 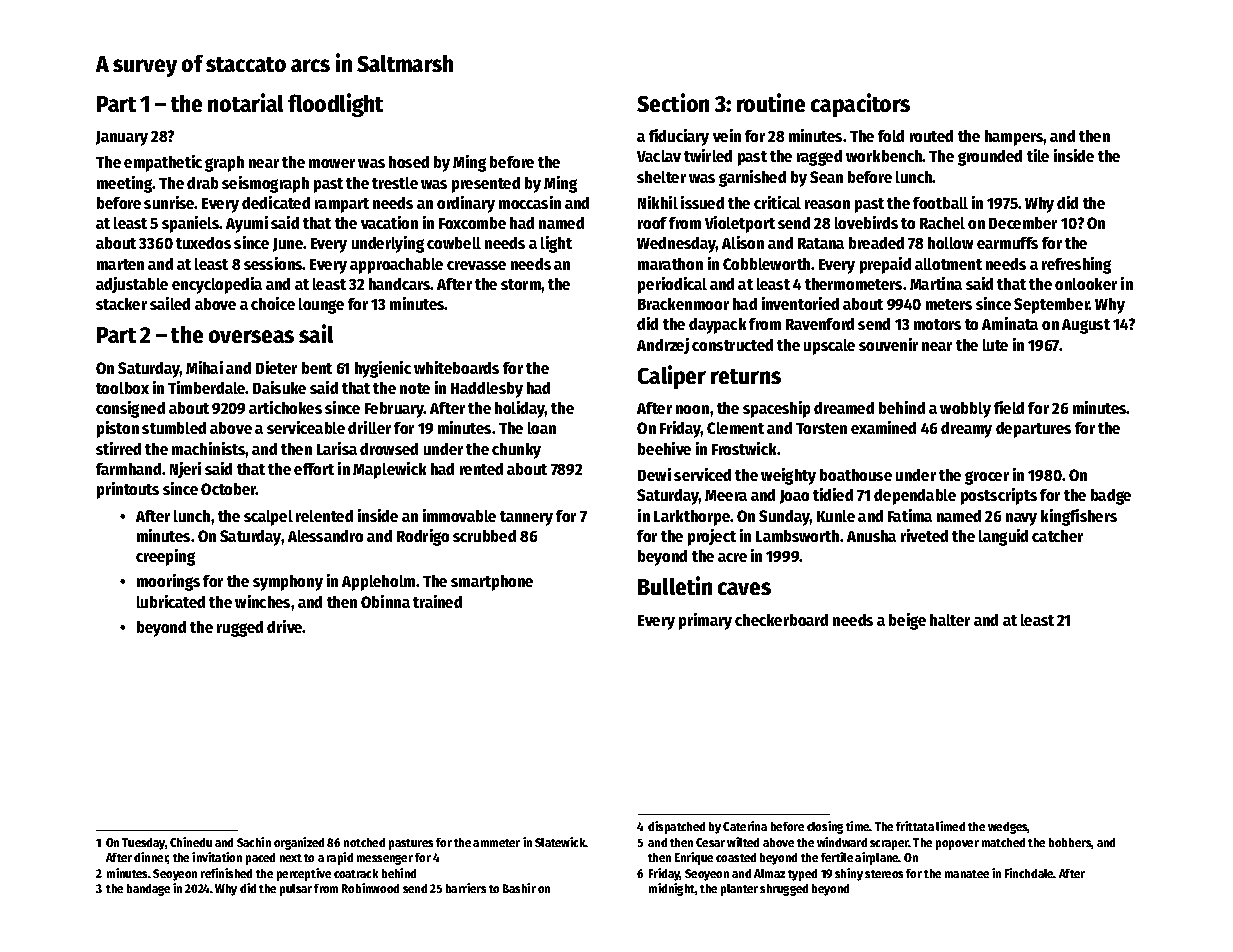 I want to click on limed, so click(x=950, y=826).
